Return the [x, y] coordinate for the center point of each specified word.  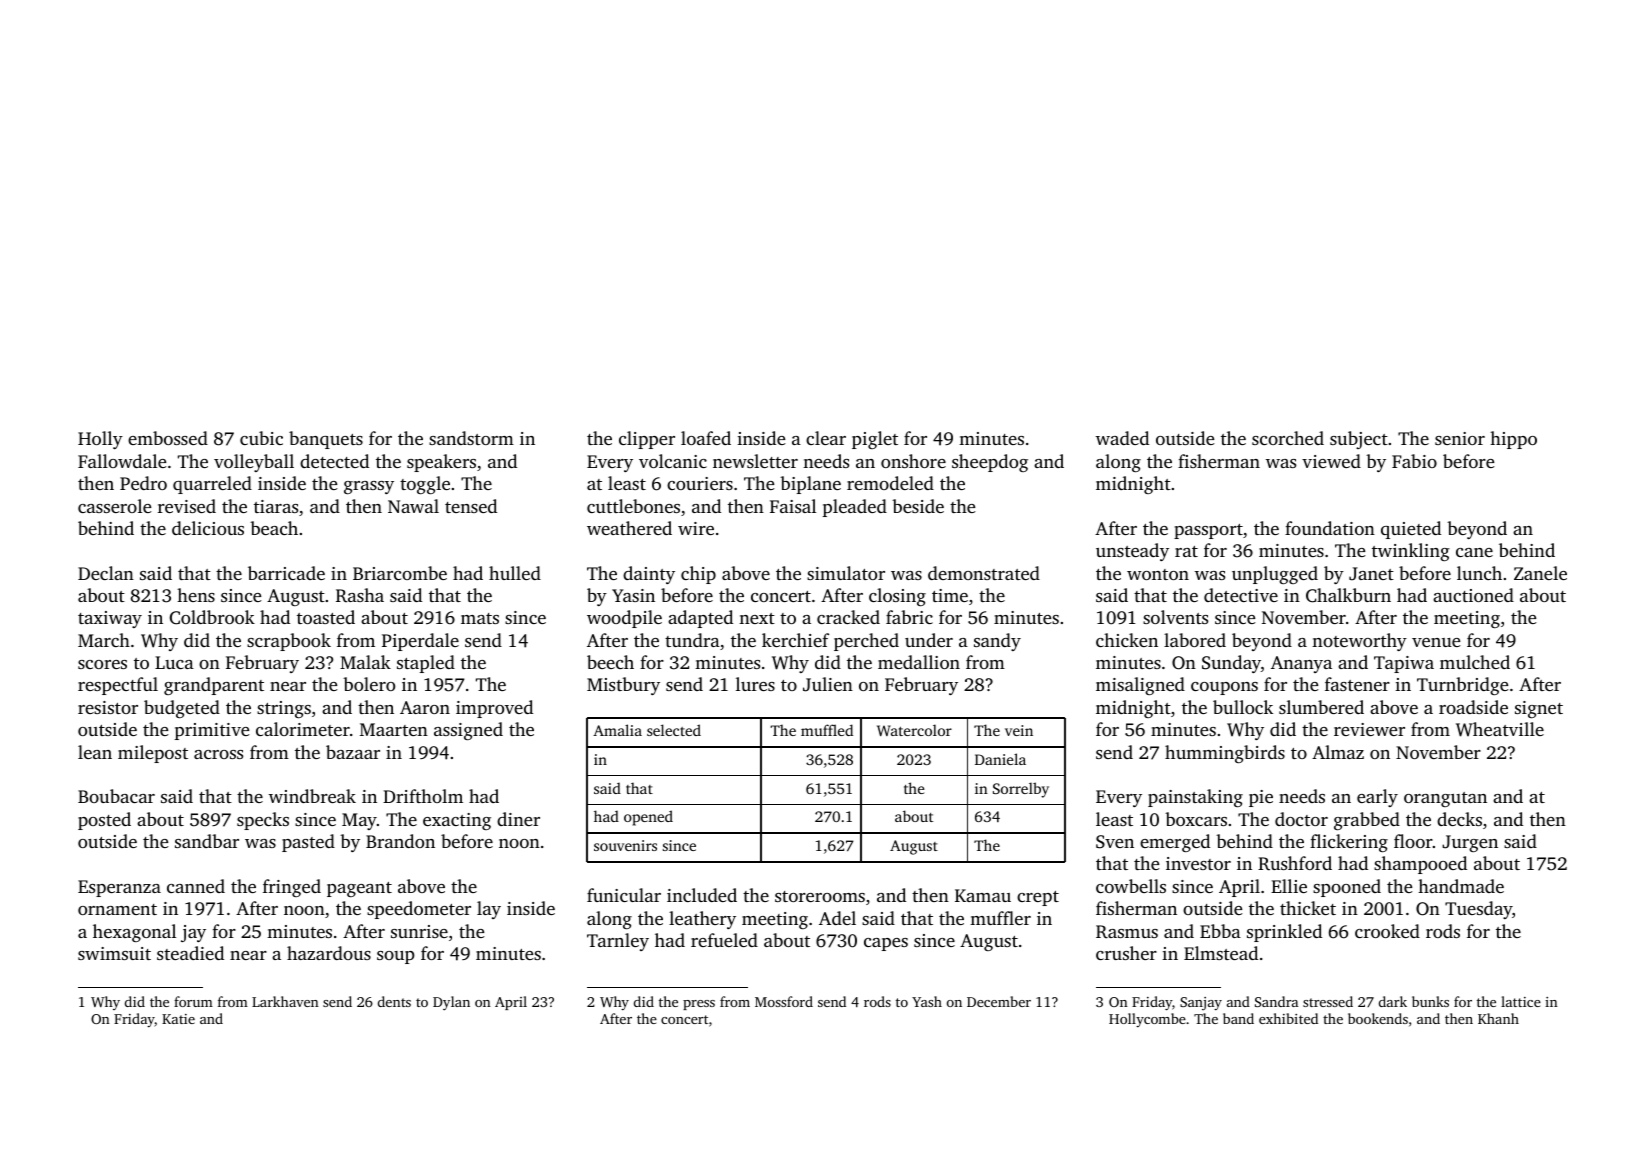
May [359, 821]
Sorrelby [1021, 790]
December [999, 1001]
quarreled [212, 485]
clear [826, 438]
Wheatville [1500, 729]
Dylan [451, 1003]
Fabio [1414, 461]
